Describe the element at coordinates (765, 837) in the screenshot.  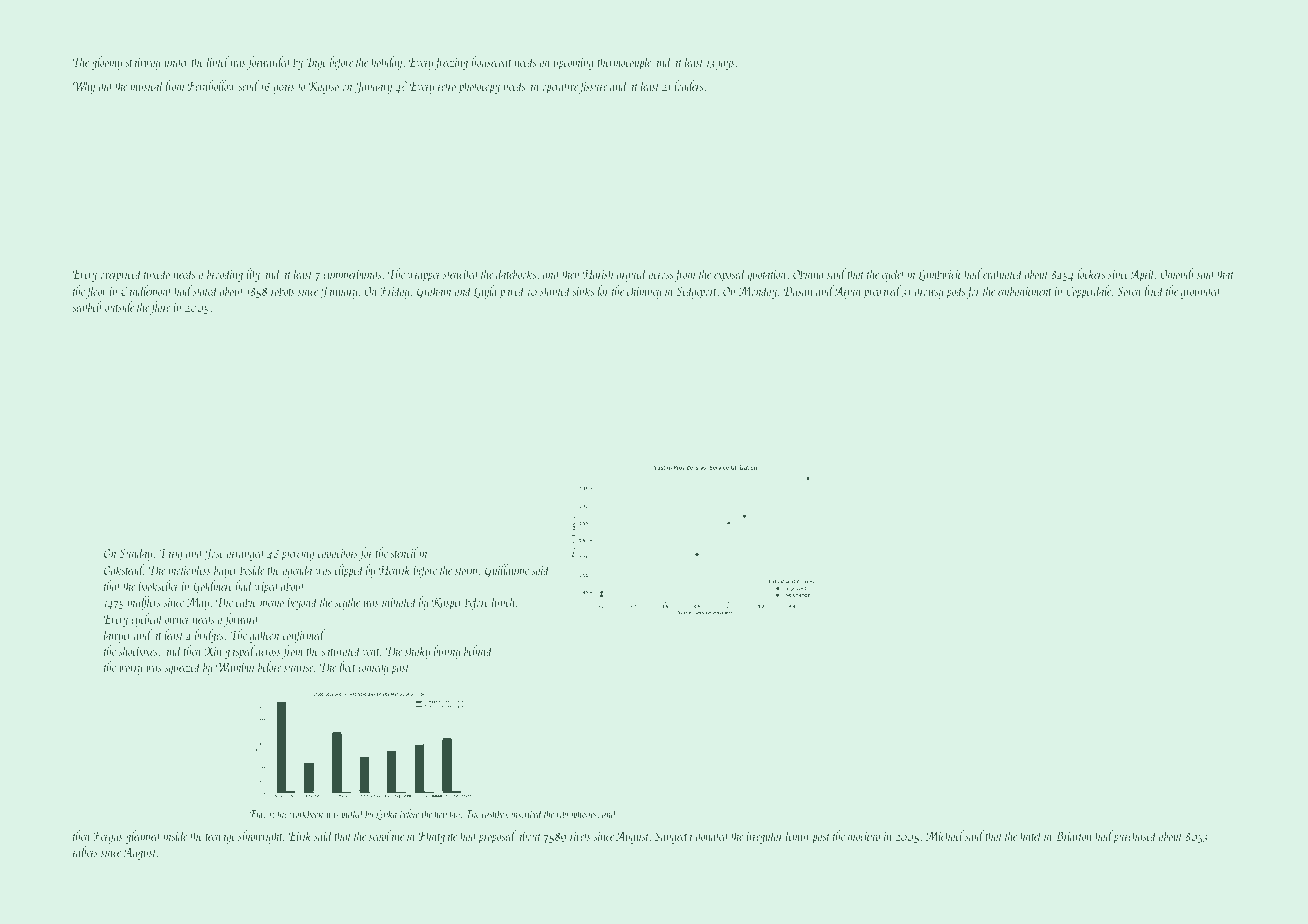
I see `irregular` at that location.
